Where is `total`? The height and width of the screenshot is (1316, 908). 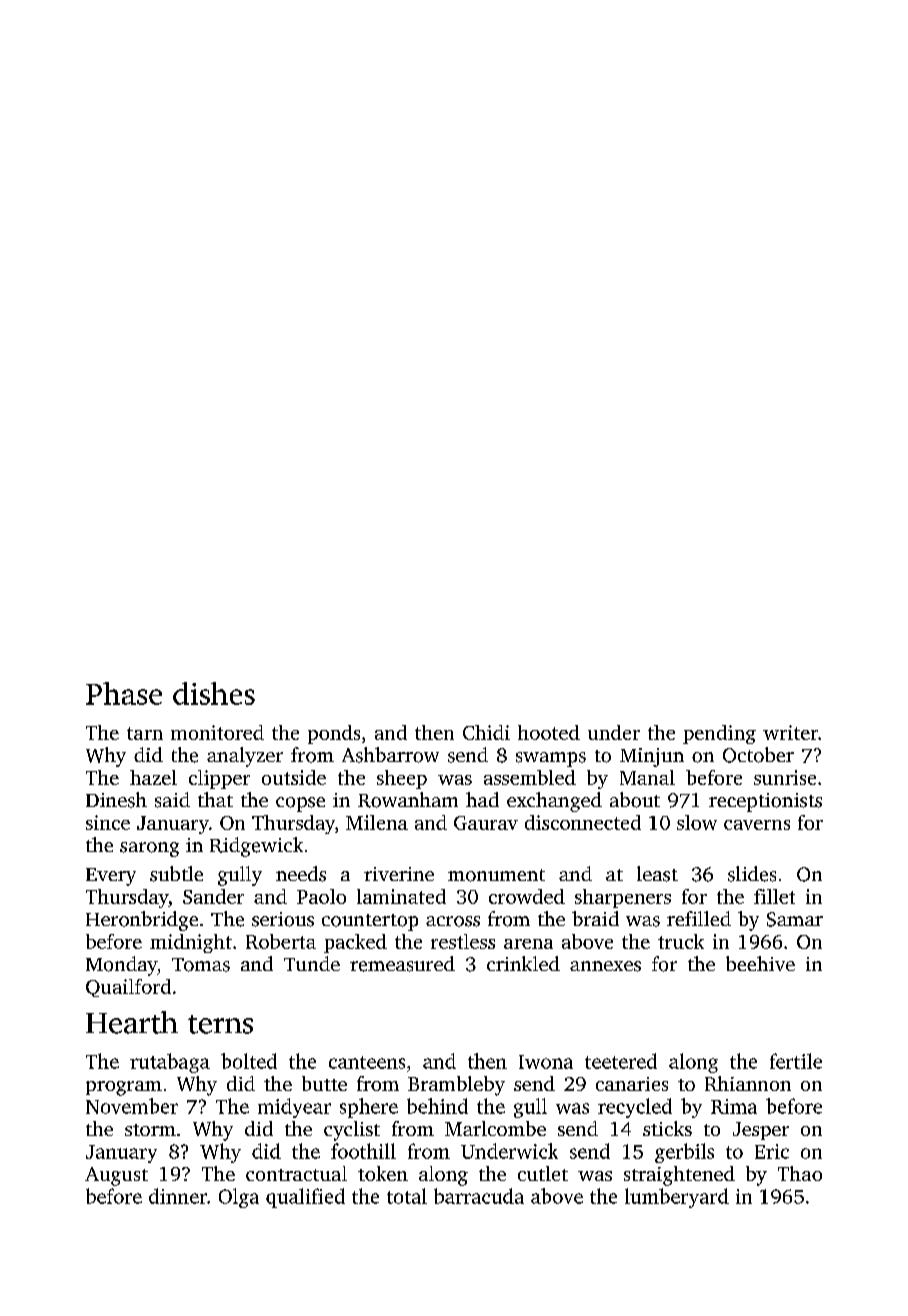
total is located at coordinates (407, 1196).
